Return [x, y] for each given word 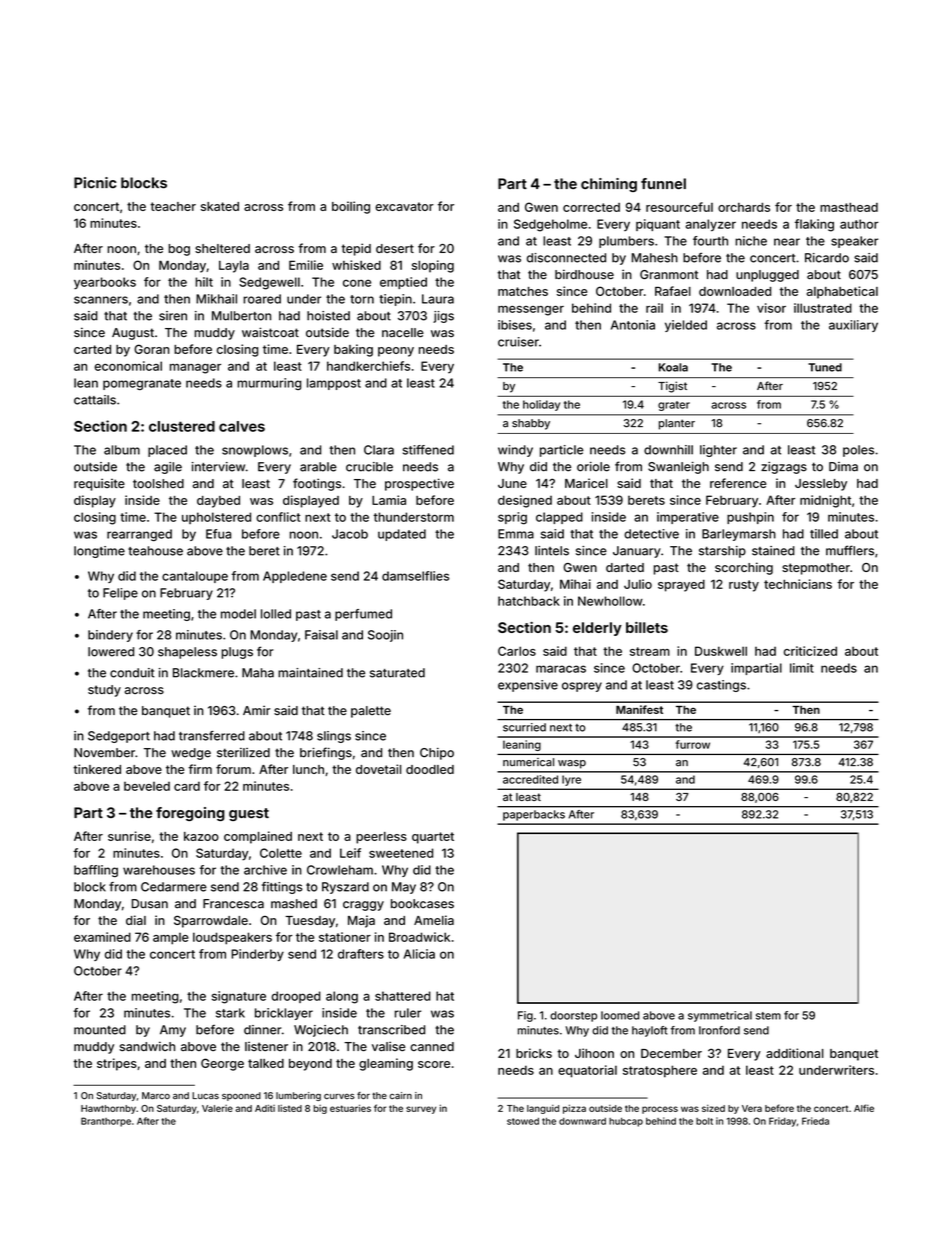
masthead [849, 207]
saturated [397, 673]
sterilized [243, 753]
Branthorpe [106, 1122]
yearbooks [105, 283]
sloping [433, 266]
